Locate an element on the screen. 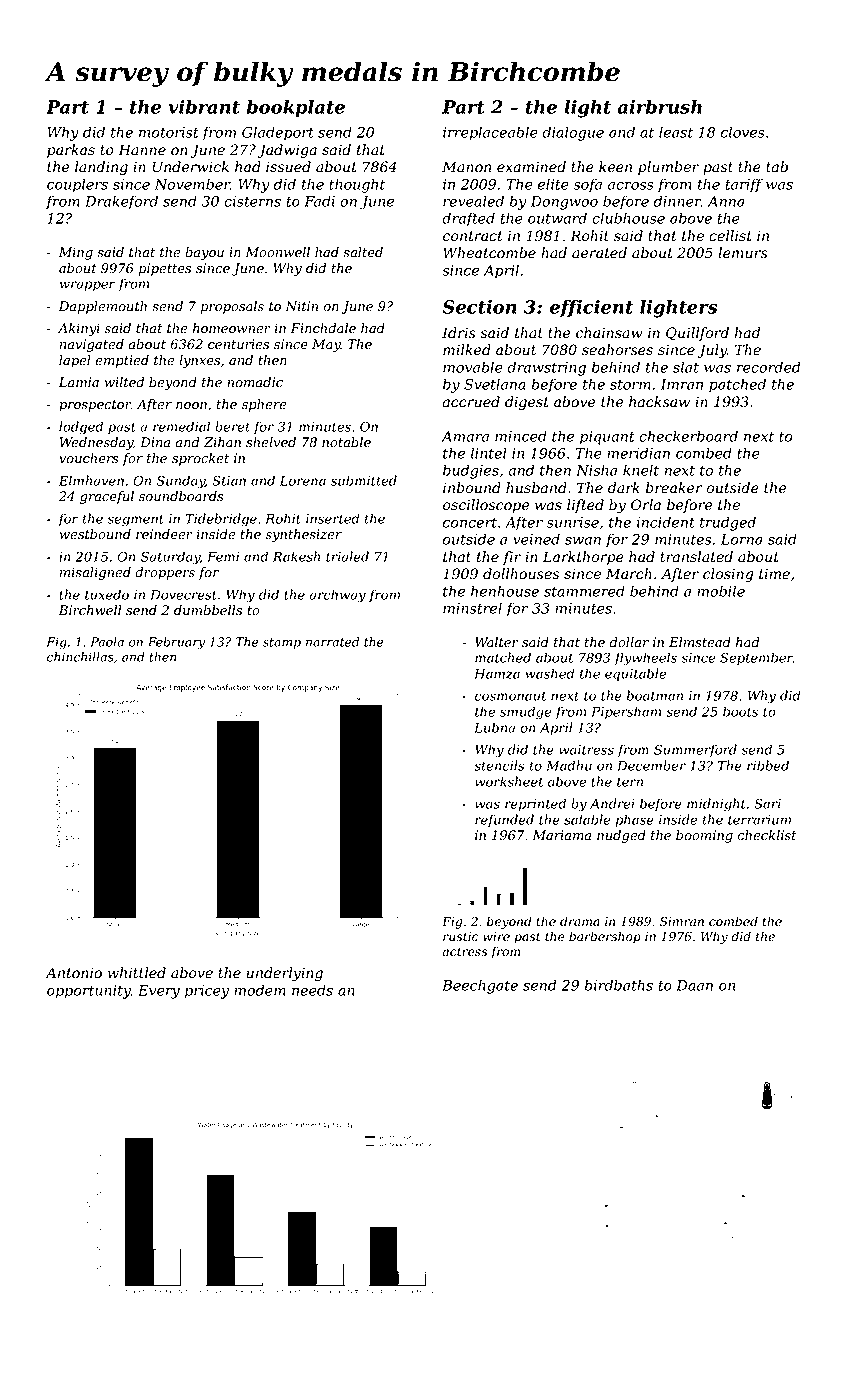 This screenshot has height=1400, width=849. parkas is located at coordinates (71, 151).
